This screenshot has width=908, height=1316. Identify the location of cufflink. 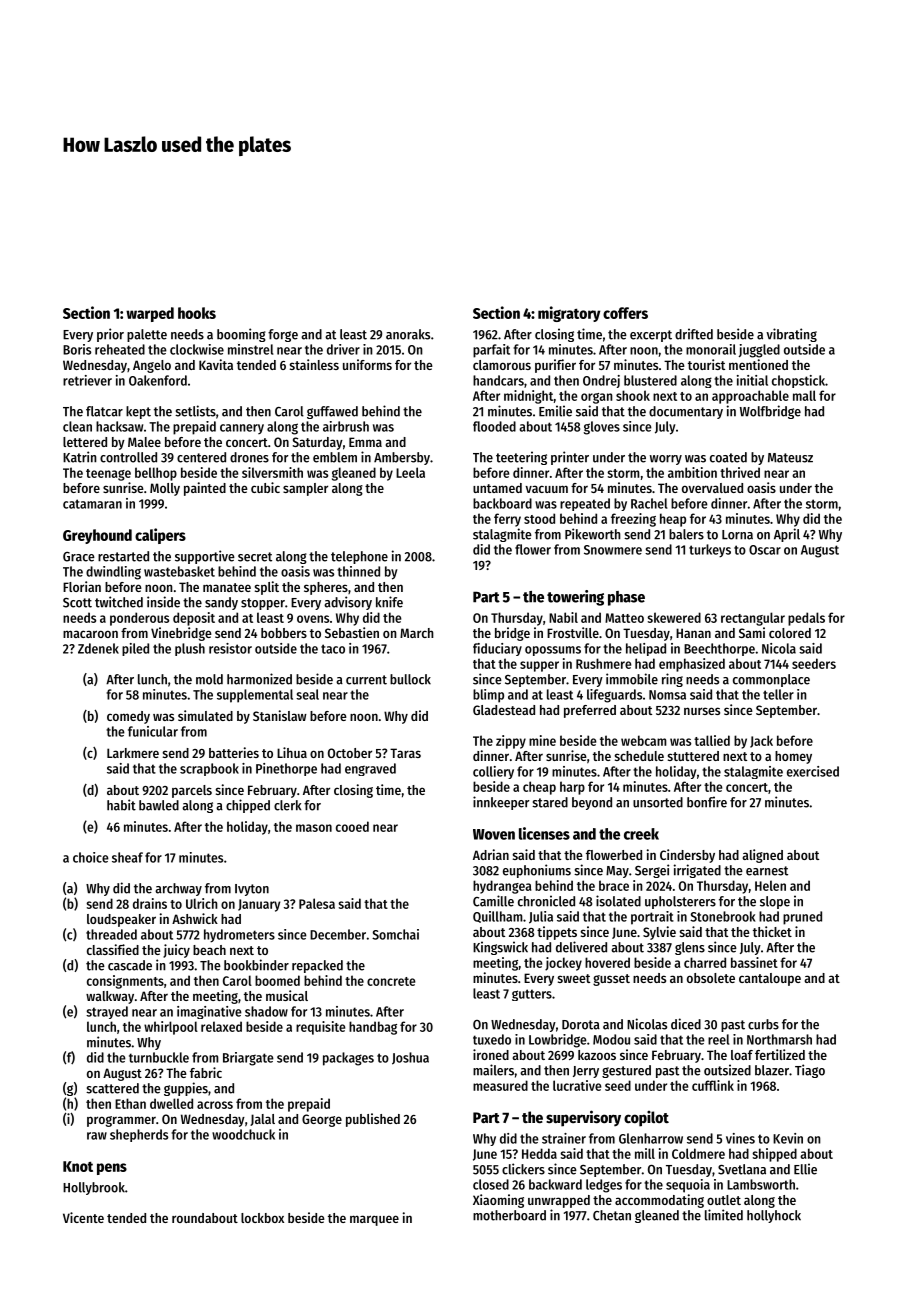
(713, 1085).
